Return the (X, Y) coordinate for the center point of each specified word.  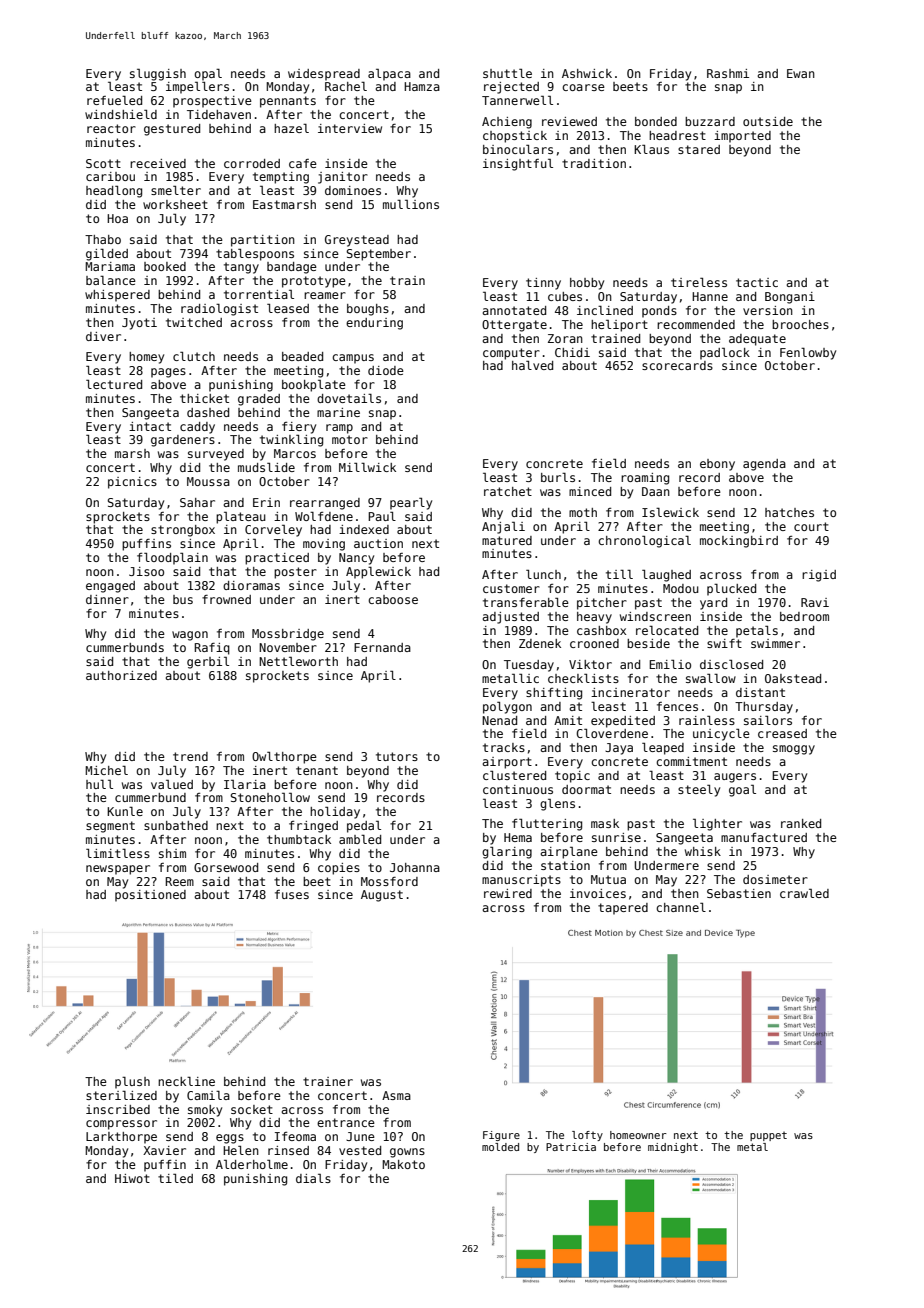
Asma (396, 1095)
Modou (681, 588)
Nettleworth (298, 661)
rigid (819, 576)
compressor (121, 1125)
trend (190, 756)
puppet (768, 1136)
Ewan (801, 73)
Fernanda (382, 647)
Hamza (422, 86)
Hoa (117, 218)
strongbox (183, 531)
